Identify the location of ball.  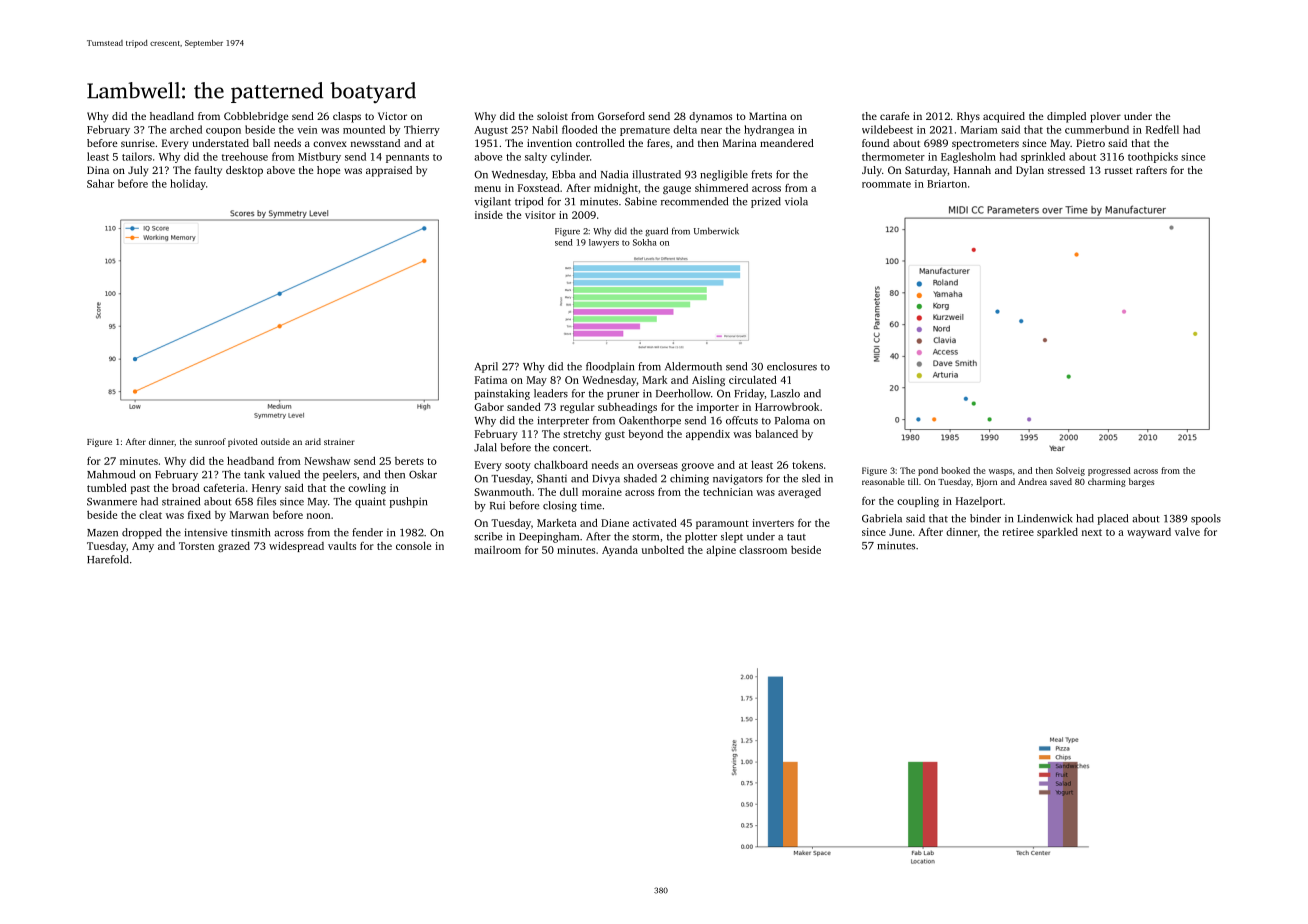
(261, 143).
